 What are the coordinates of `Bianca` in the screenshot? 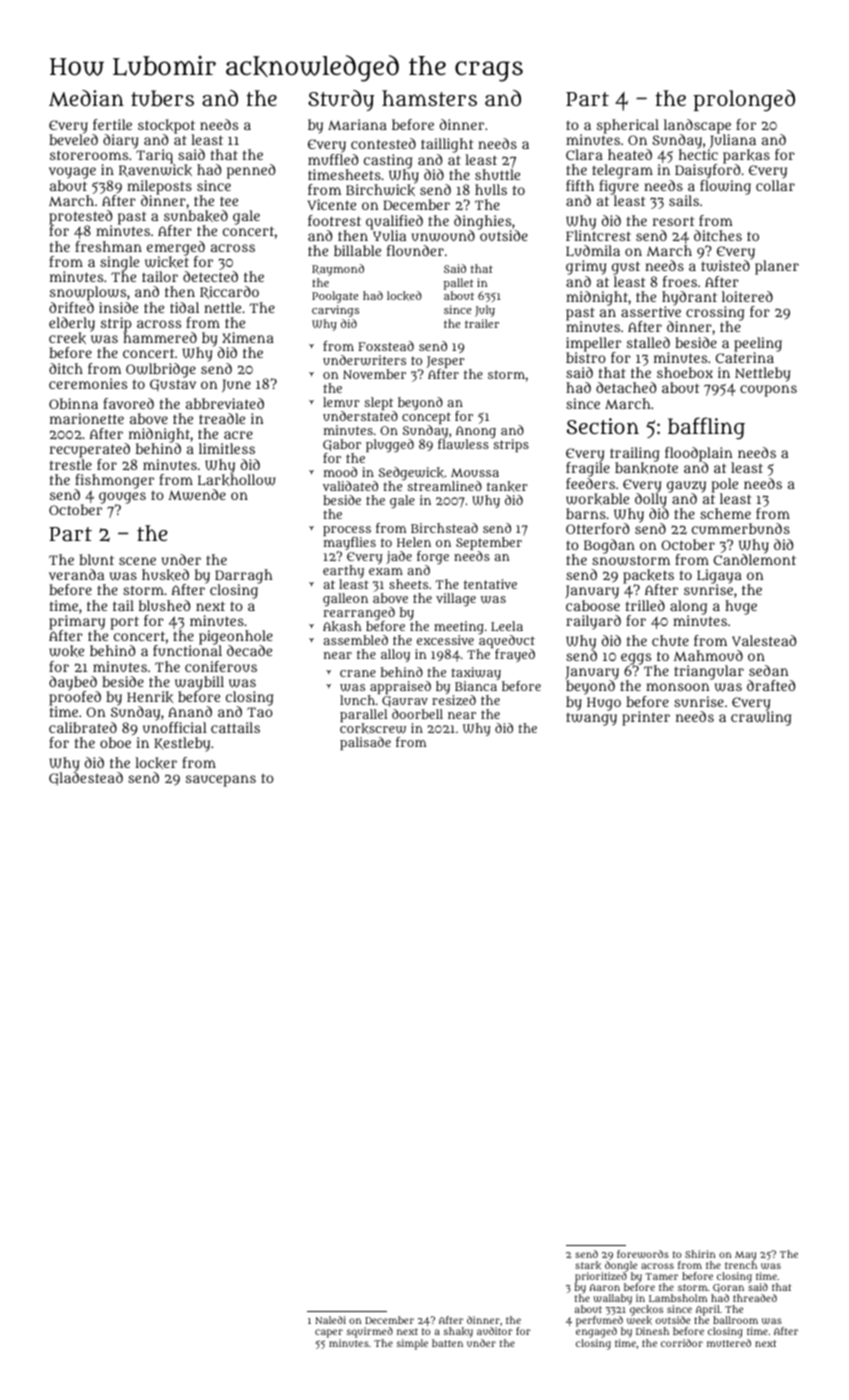 It's located at (476, 686).
